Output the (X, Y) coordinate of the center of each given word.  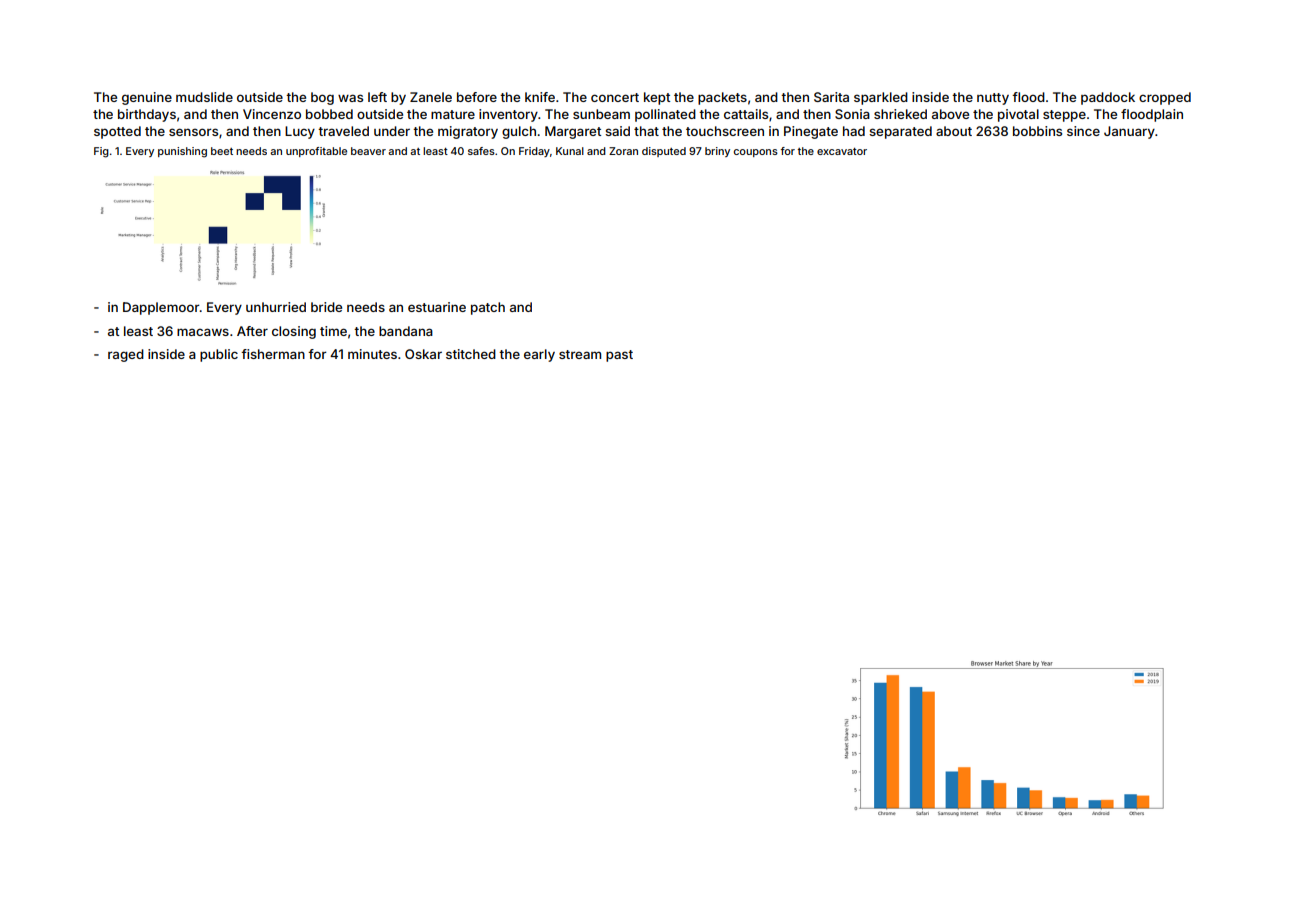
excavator (842, 151)
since (1083, 131)
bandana (406, 331)
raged (126, 355)
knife (540, 97)
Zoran (623, 151)
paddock (1108, 98)
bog (322, 98)
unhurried (276, 307)
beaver (368, 151)
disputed (664, 152)
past (619, 356)
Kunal (570, 151)
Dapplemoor (161, 308)
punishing (182, 152)
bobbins (1037, 131)
